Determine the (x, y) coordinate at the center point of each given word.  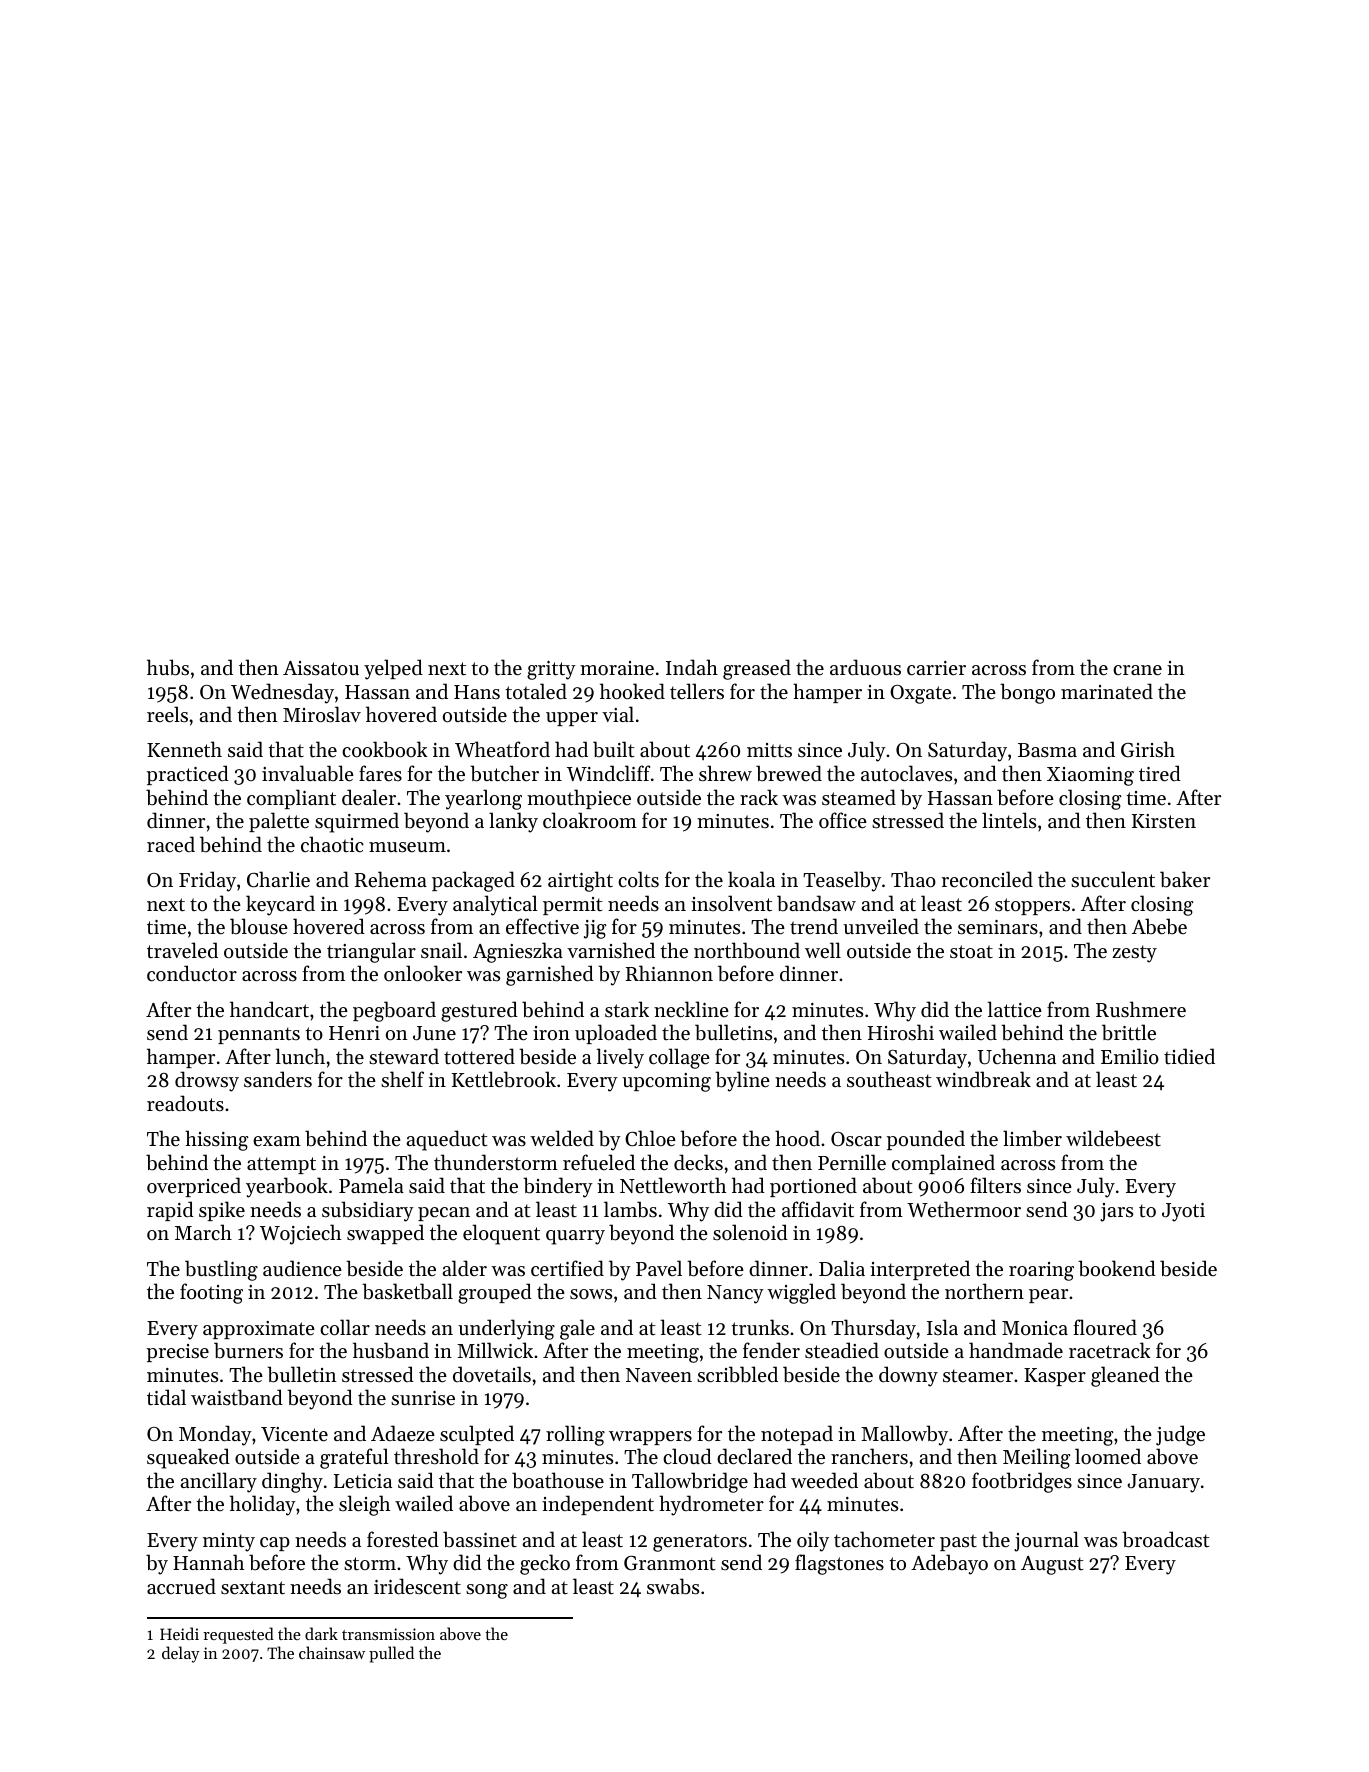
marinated (1107, 691)
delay (181, 1654)
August (1052, 1565)
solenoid (750, 1232)
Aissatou (321, 668)
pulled (391, 1654)
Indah (692, 667)
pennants (259, 1035)
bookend (1117, 1268)
